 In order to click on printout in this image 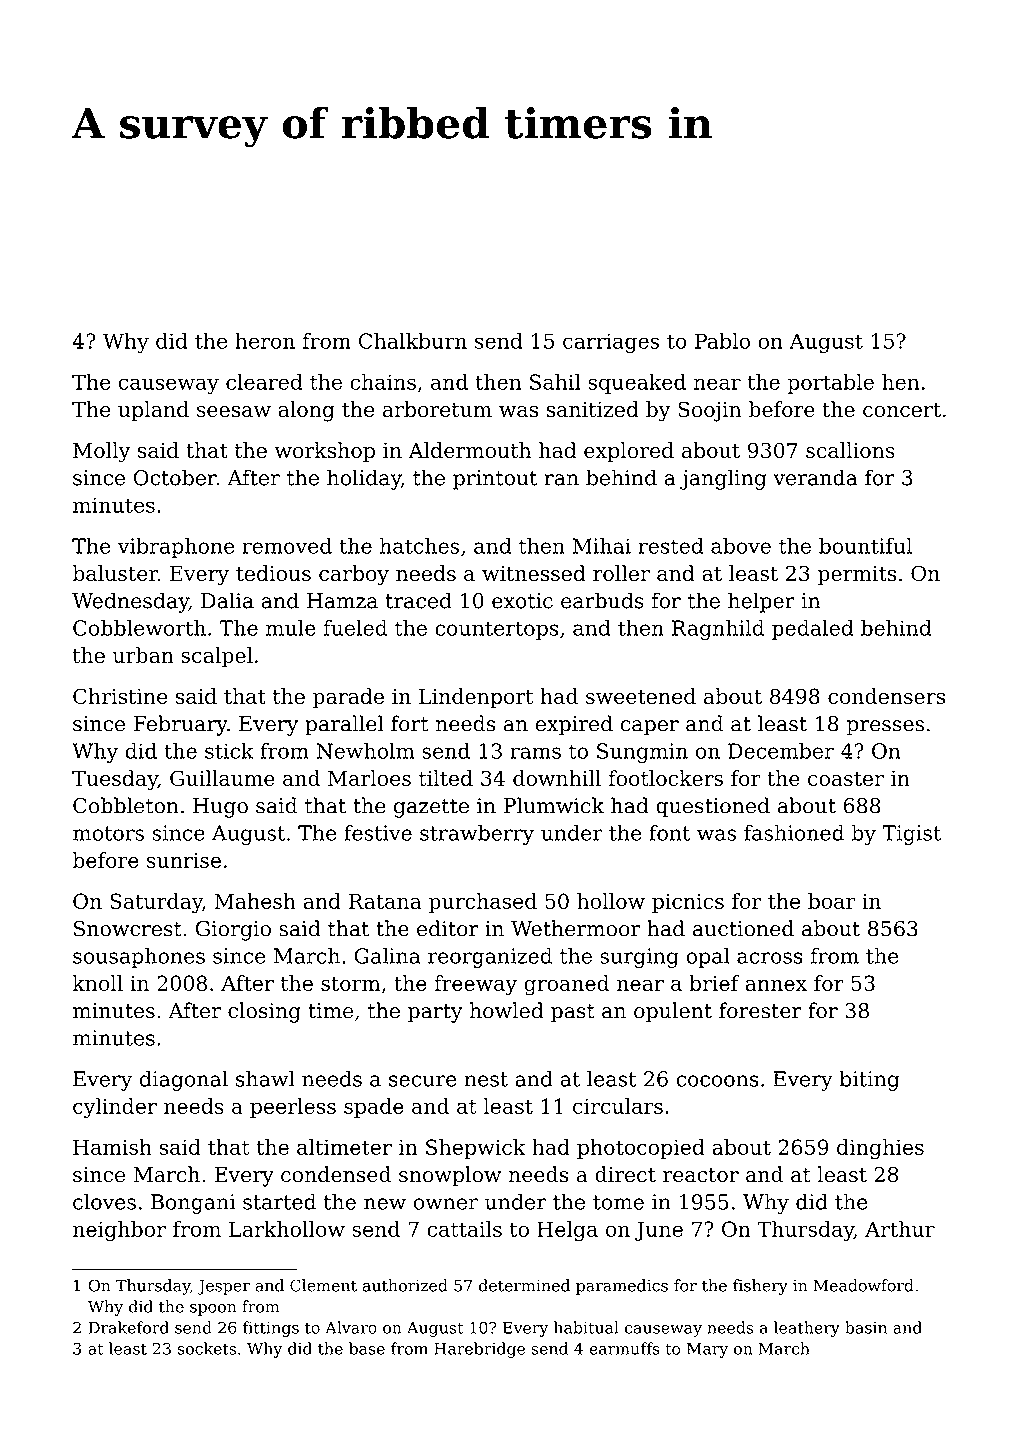, I will do `click(495, 480)`.
